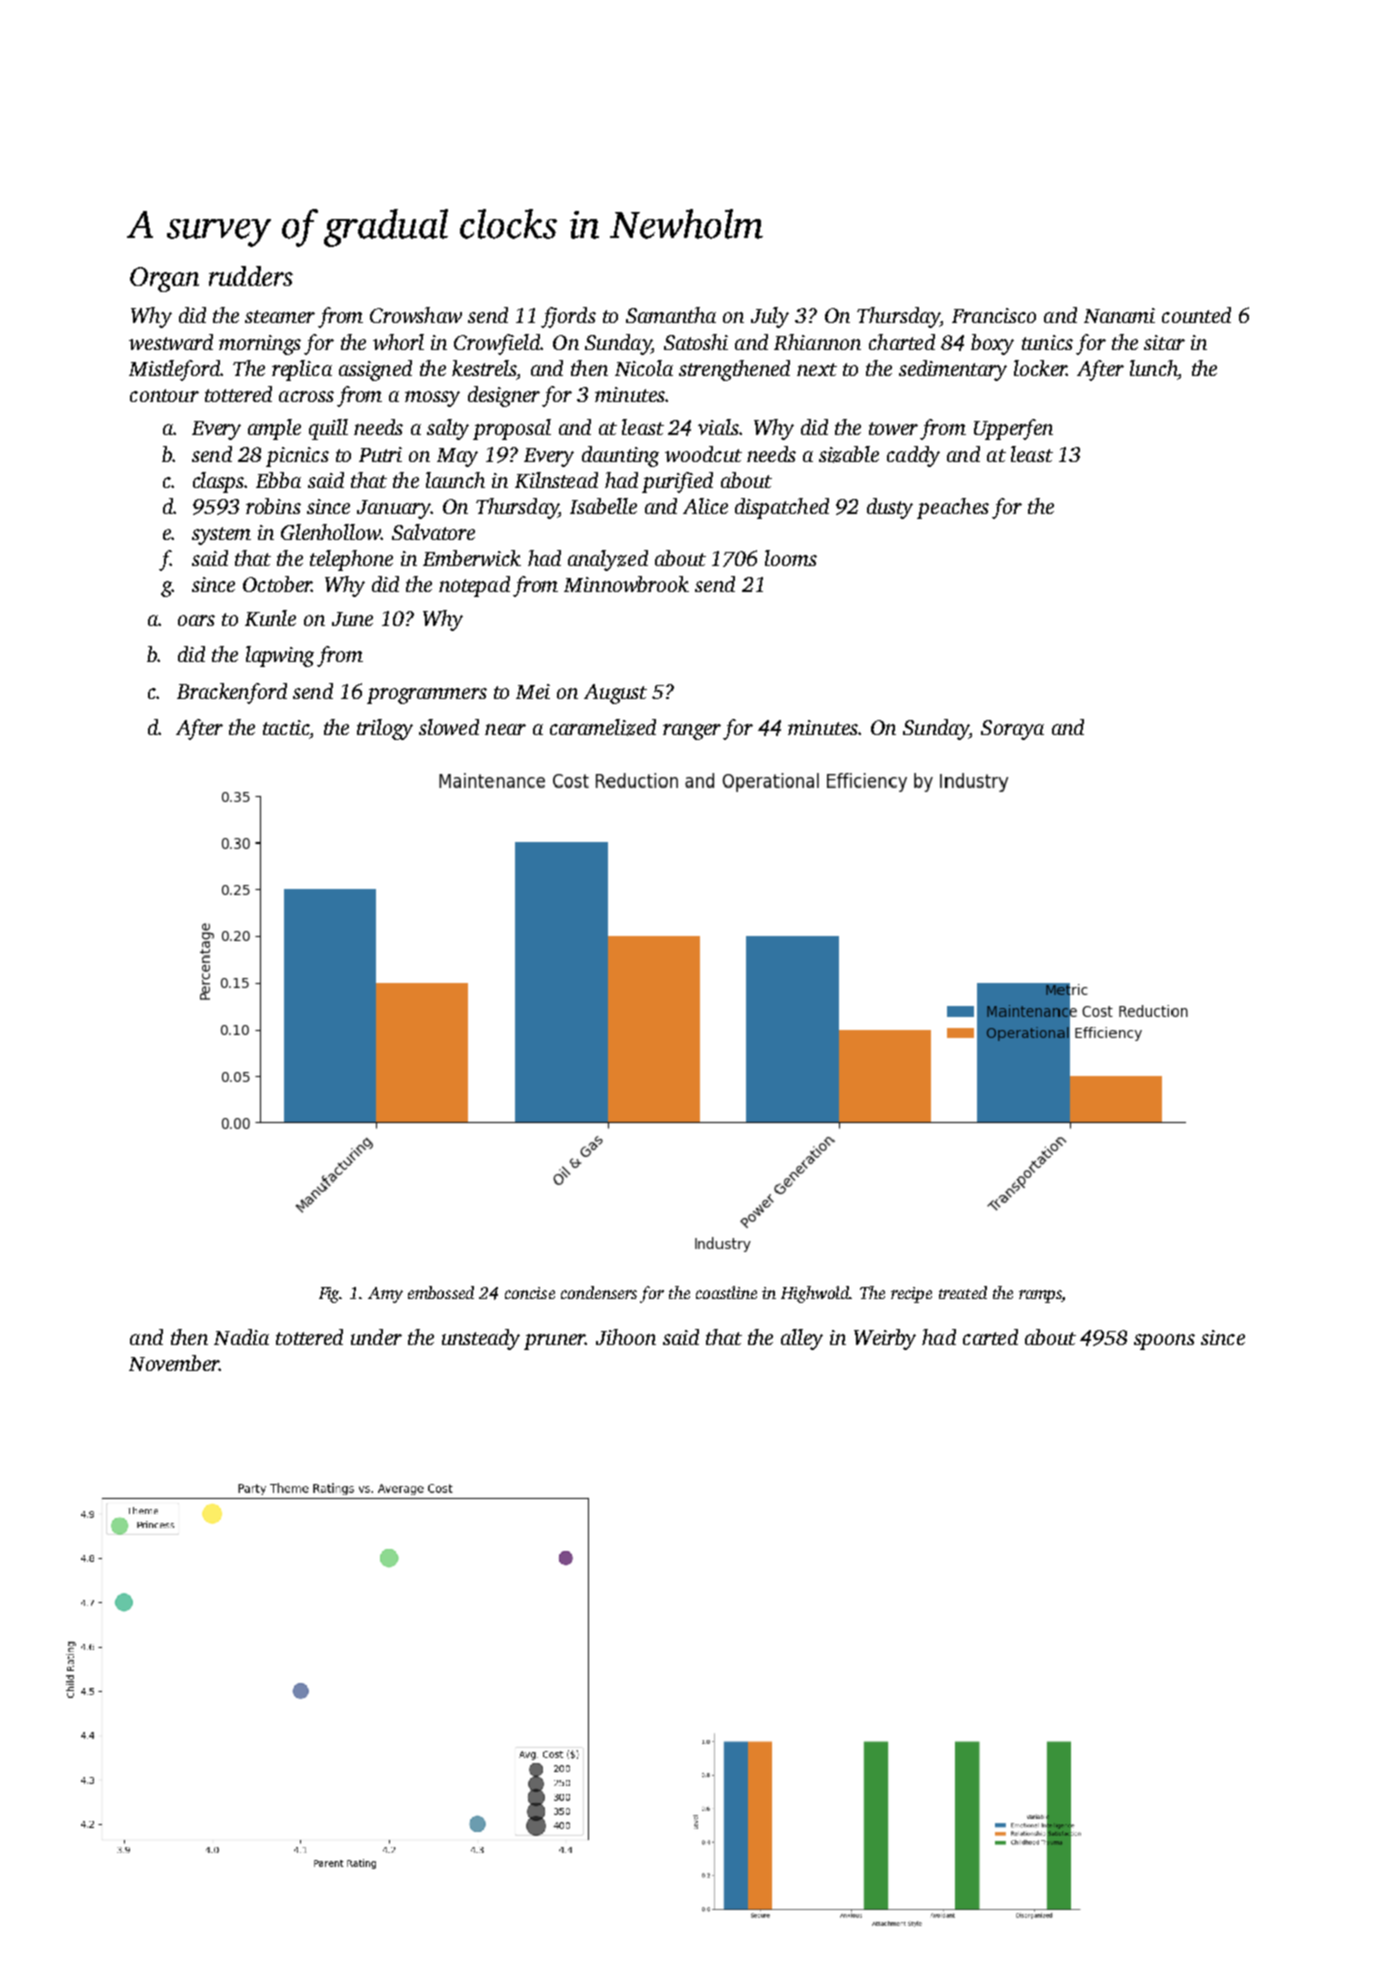 The height and width of the screenshot is (1969, 1386). I want to click on Soraya, so click(1012, 730).
